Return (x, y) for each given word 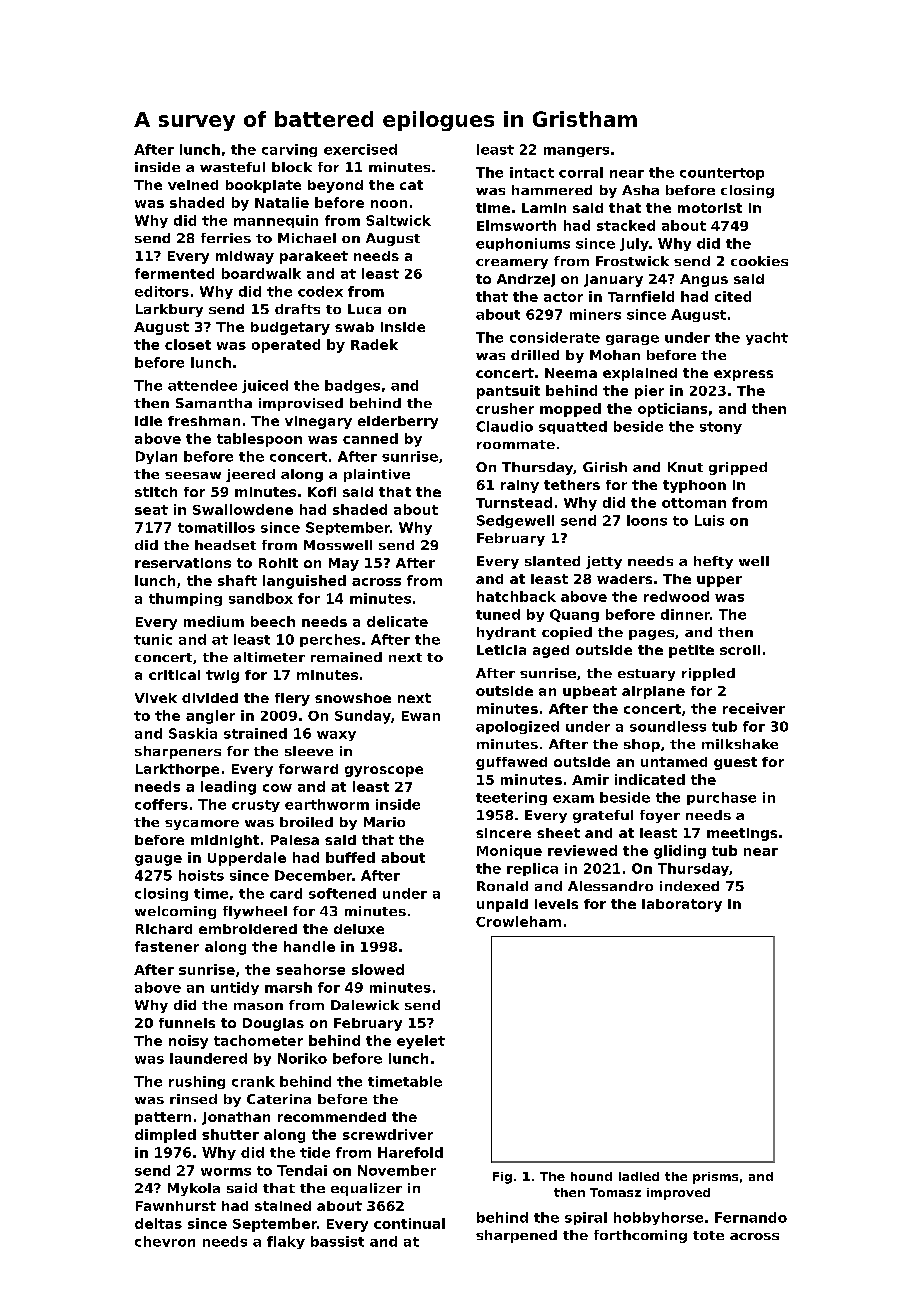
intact (532, 172)
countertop (722, 174)
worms (226, 1172)
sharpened (516, 1236)
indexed (689, 886)
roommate (516, 444)
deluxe (359, 929)
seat (151, 510)
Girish (605, 467)
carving (289, 150)
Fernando (751, 1217)
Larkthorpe (177, 770)
